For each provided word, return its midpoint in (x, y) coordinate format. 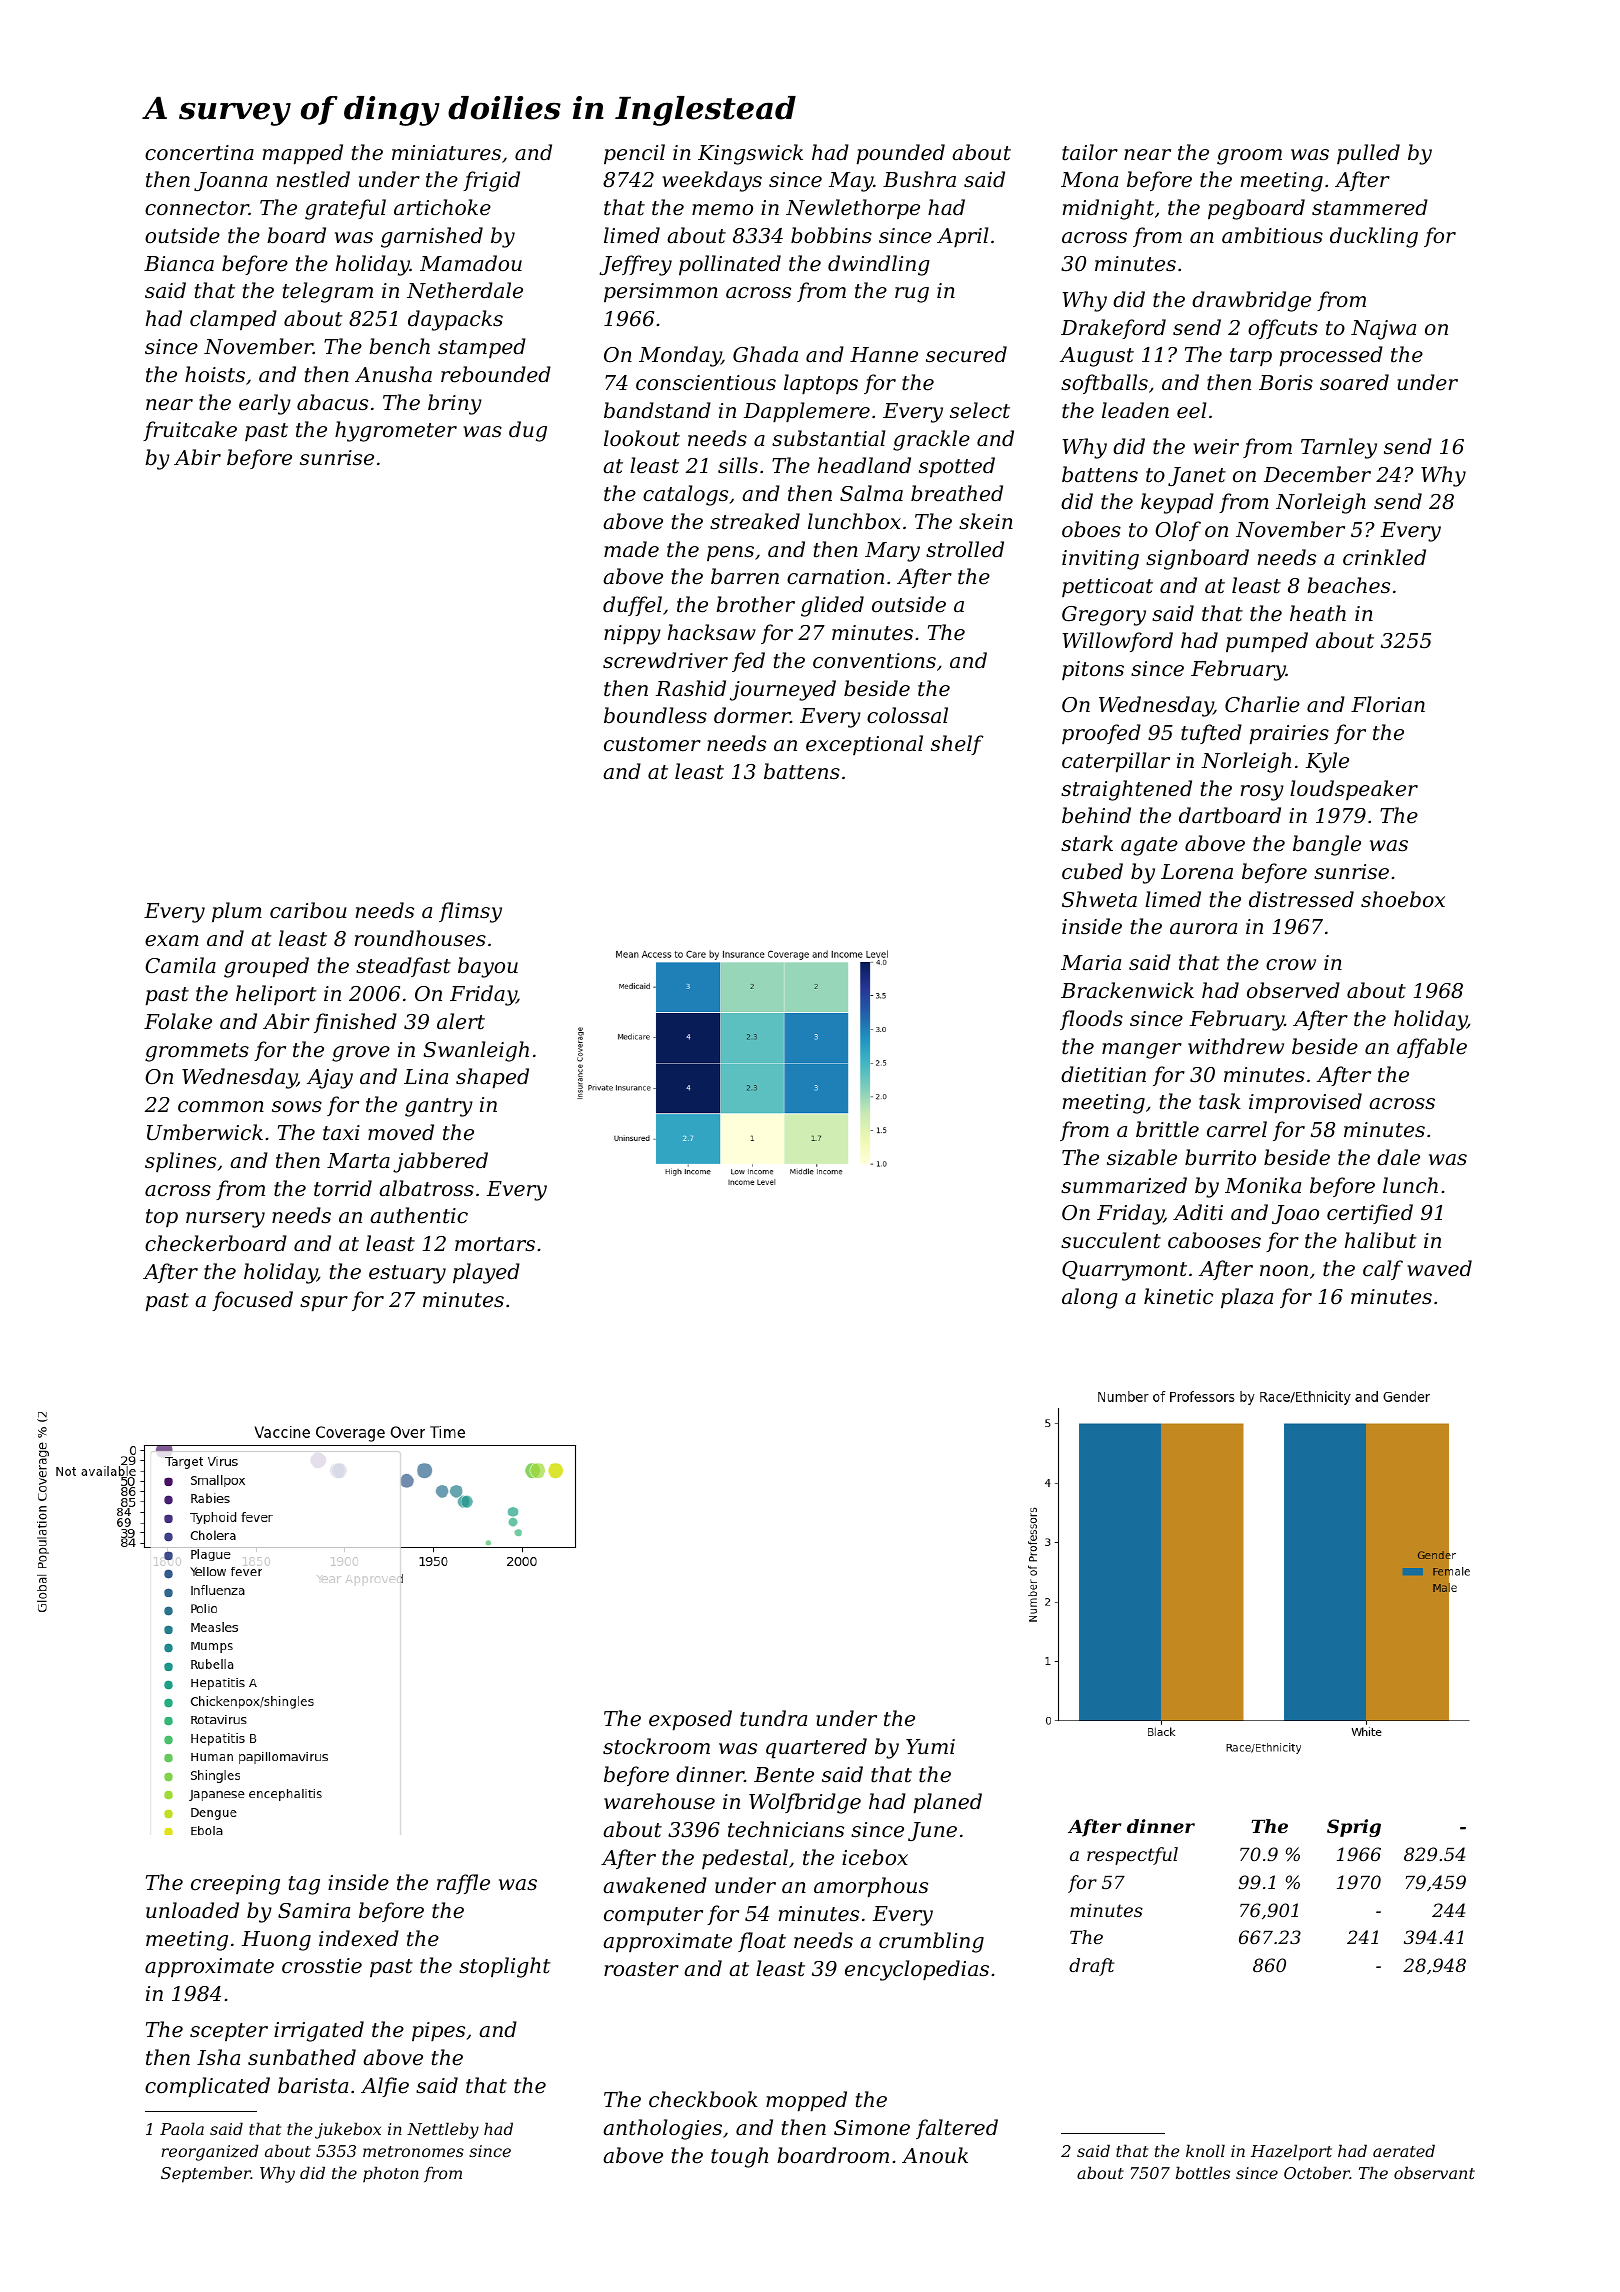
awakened (655, 1885)
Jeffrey (636, 265)
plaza (1247, 1298)
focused (252, 1301)
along (1090, 1298)
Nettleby (443, 2130)
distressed (1301, 899)
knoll (1205, 2150)
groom (1249, 157)
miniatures (446, 153)
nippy (632, 635)
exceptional (864, 745)
